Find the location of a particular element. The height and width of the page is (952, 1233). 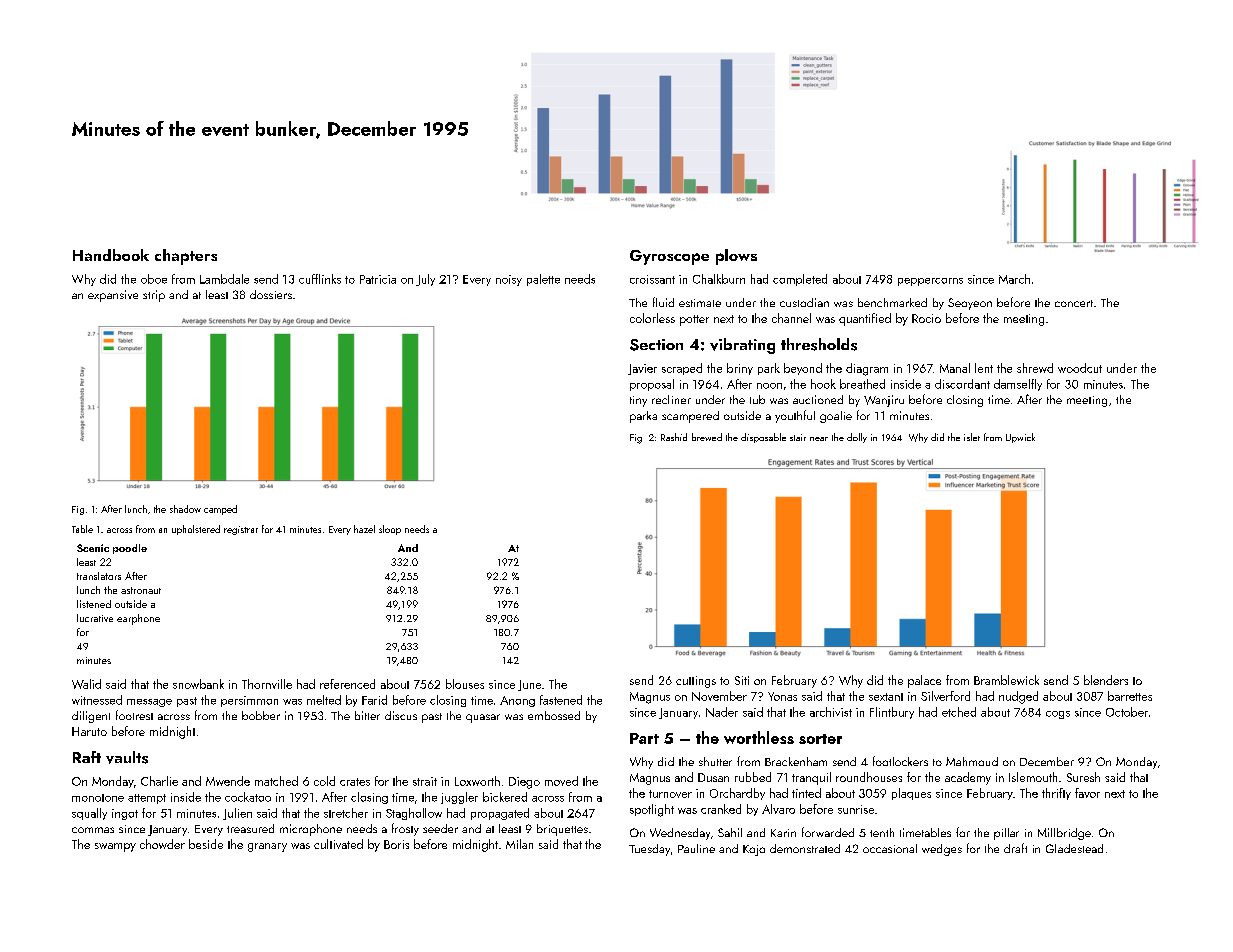

Boris is located at coordinates (396, 844).
